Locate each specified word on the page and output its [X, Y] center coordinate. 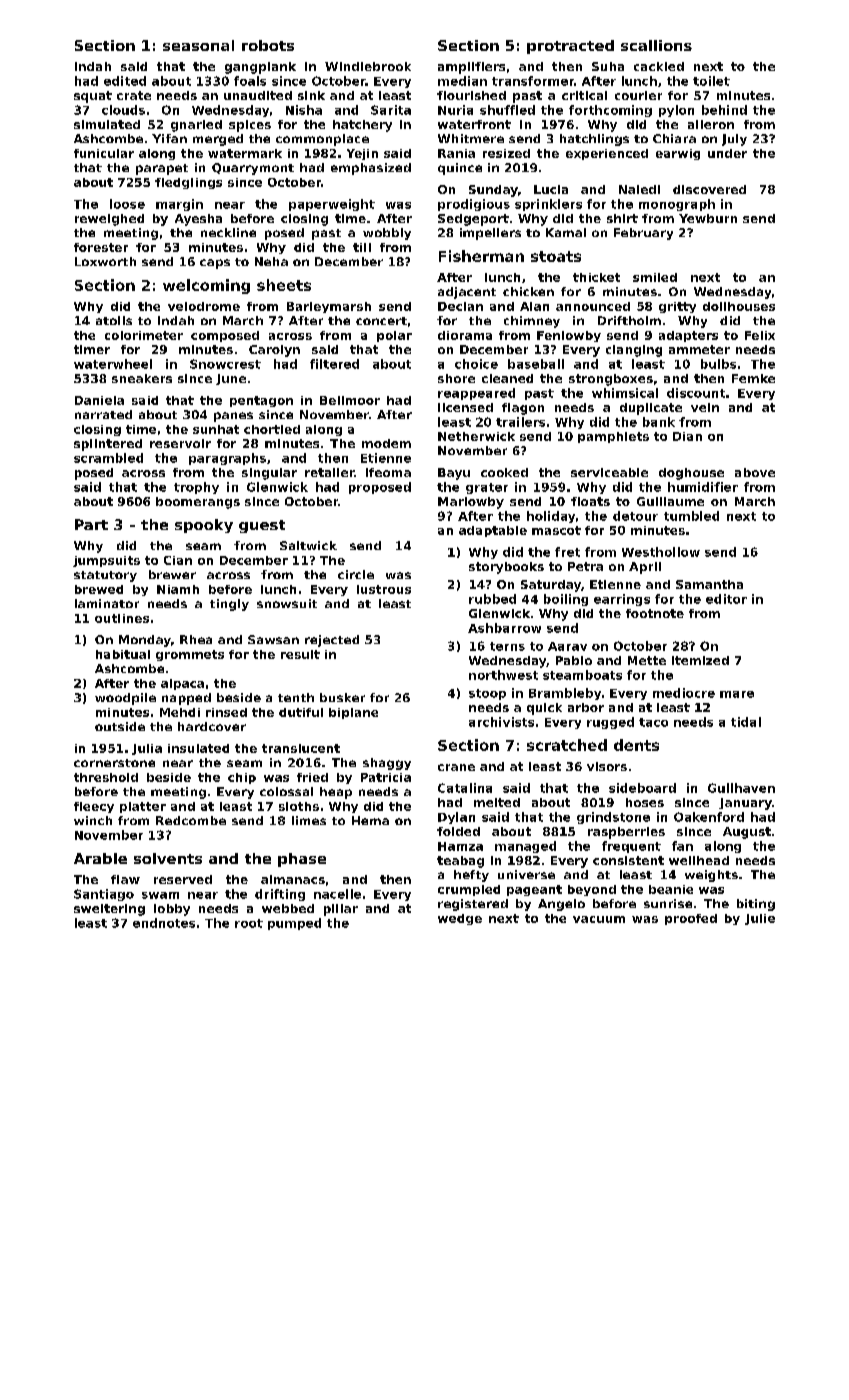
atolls [114, 320]
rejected [332, 641]
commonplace [322, 140]
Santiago [104, 895]
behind [724, 110]
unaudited [258, 95]
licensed [465, 407]
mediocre [684, 693]
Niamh [178, 589]
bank [659, 422]
